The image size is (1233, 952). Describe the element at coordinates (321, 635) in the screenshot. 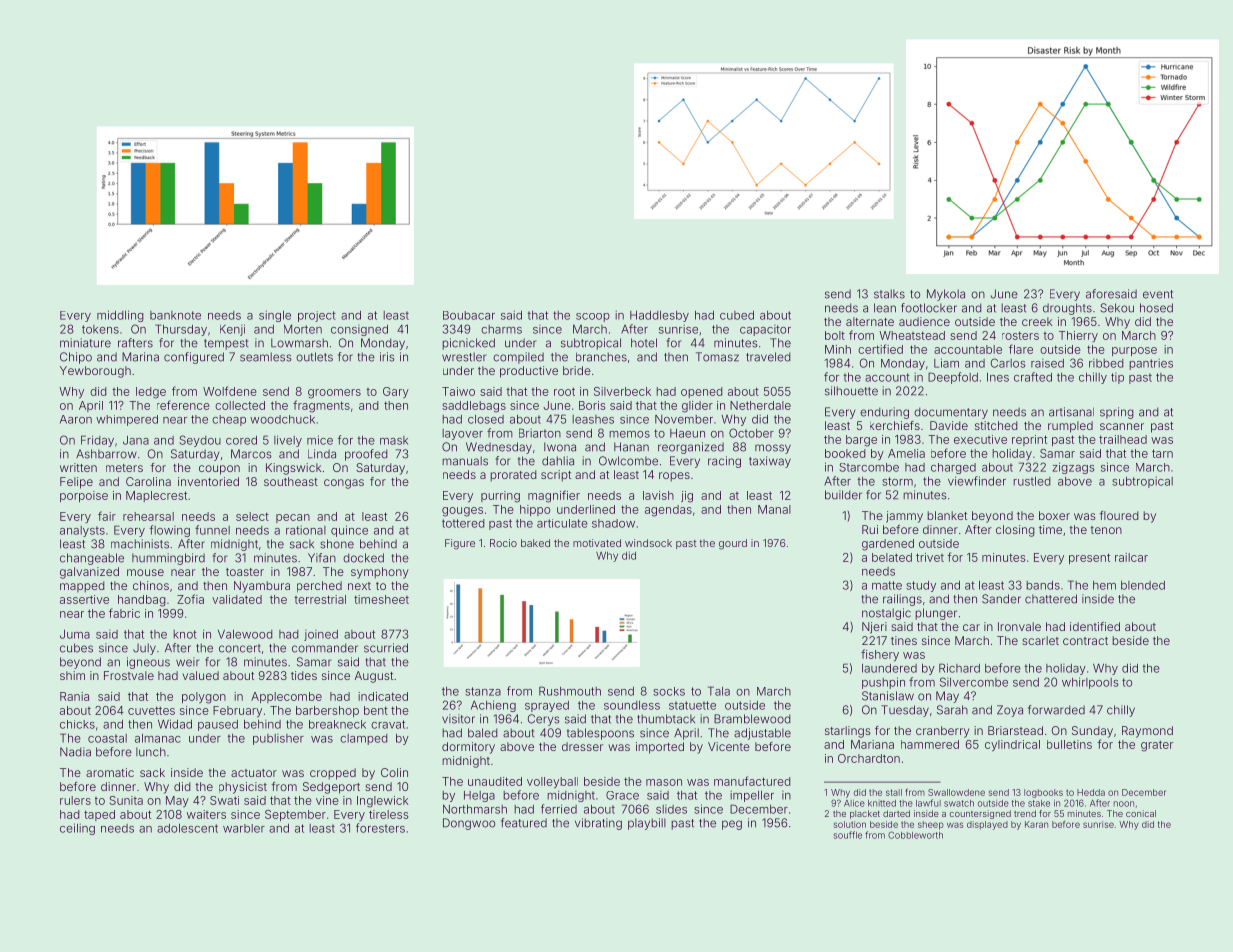

I see `joined` at that location.
